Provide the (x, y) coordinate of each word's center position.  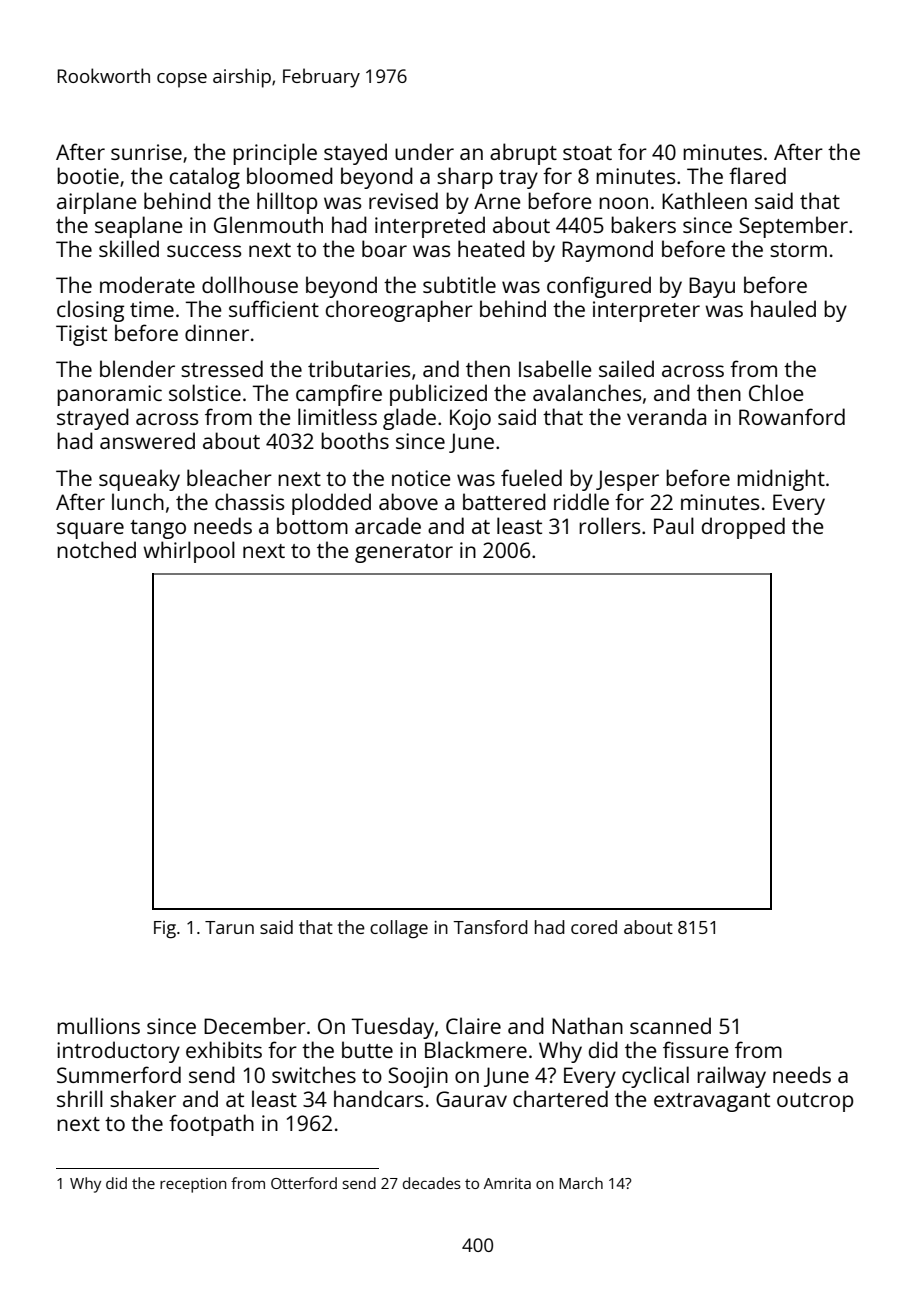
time (152, 309)
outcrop (815, 1102)
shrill (80, 1098)
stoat (587, 153)
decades (432, 1183)
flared (757, 175)
